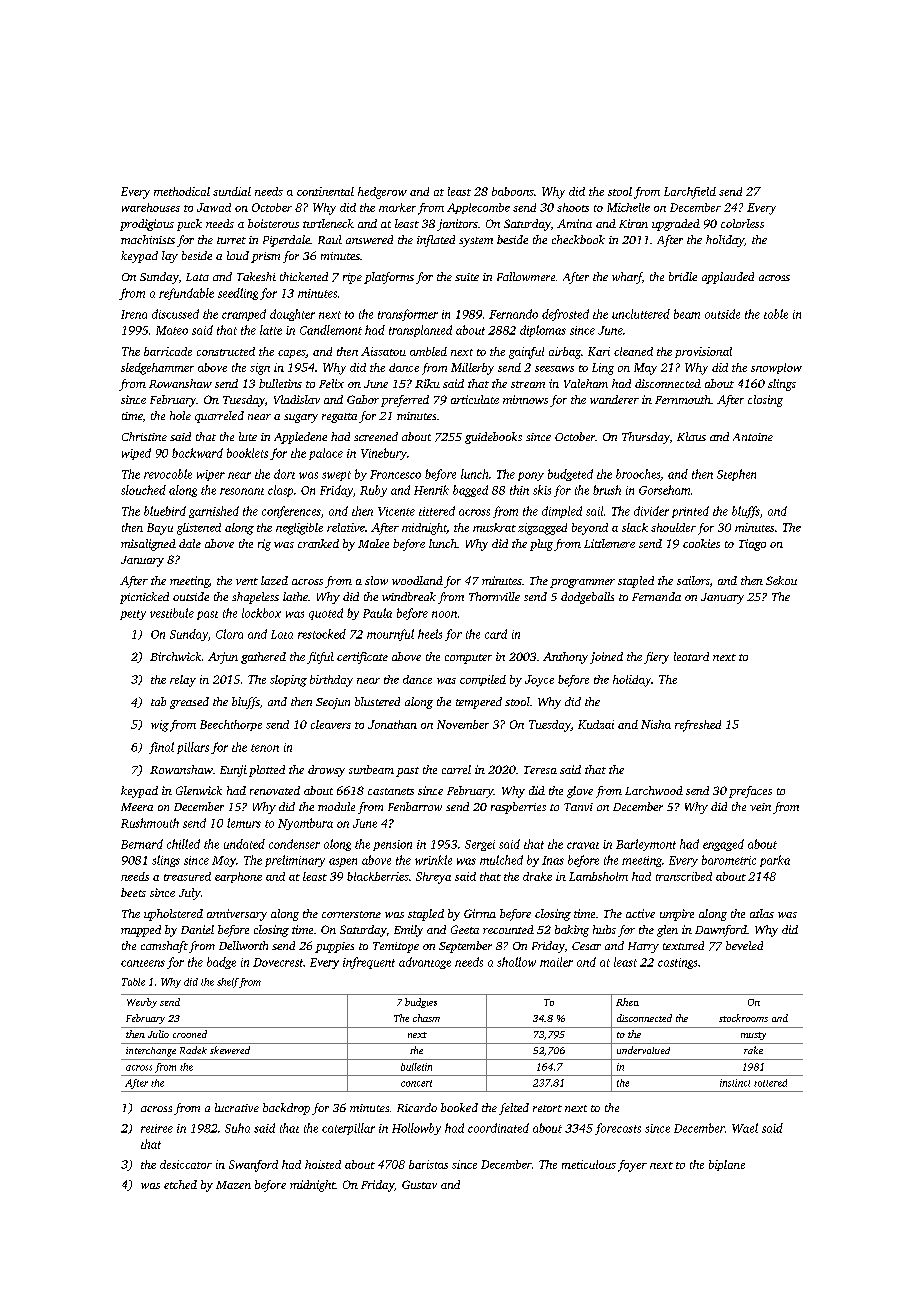 This screenshot has width=924, height=1308. I want to click on Larchfield, so click(690, 193).
